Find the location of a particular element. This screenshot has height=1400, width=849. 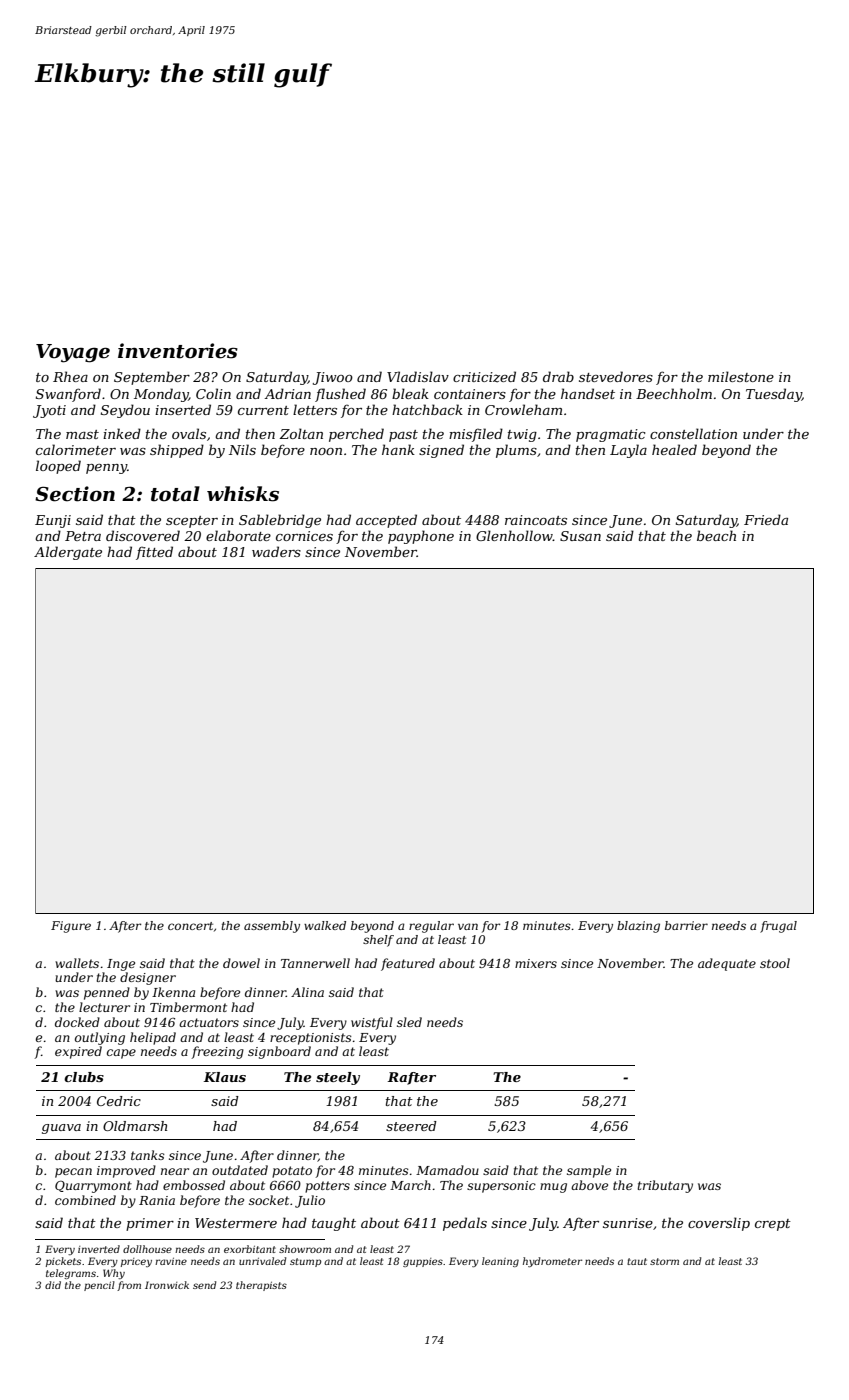

stool is located at coordinates (775, 963).
